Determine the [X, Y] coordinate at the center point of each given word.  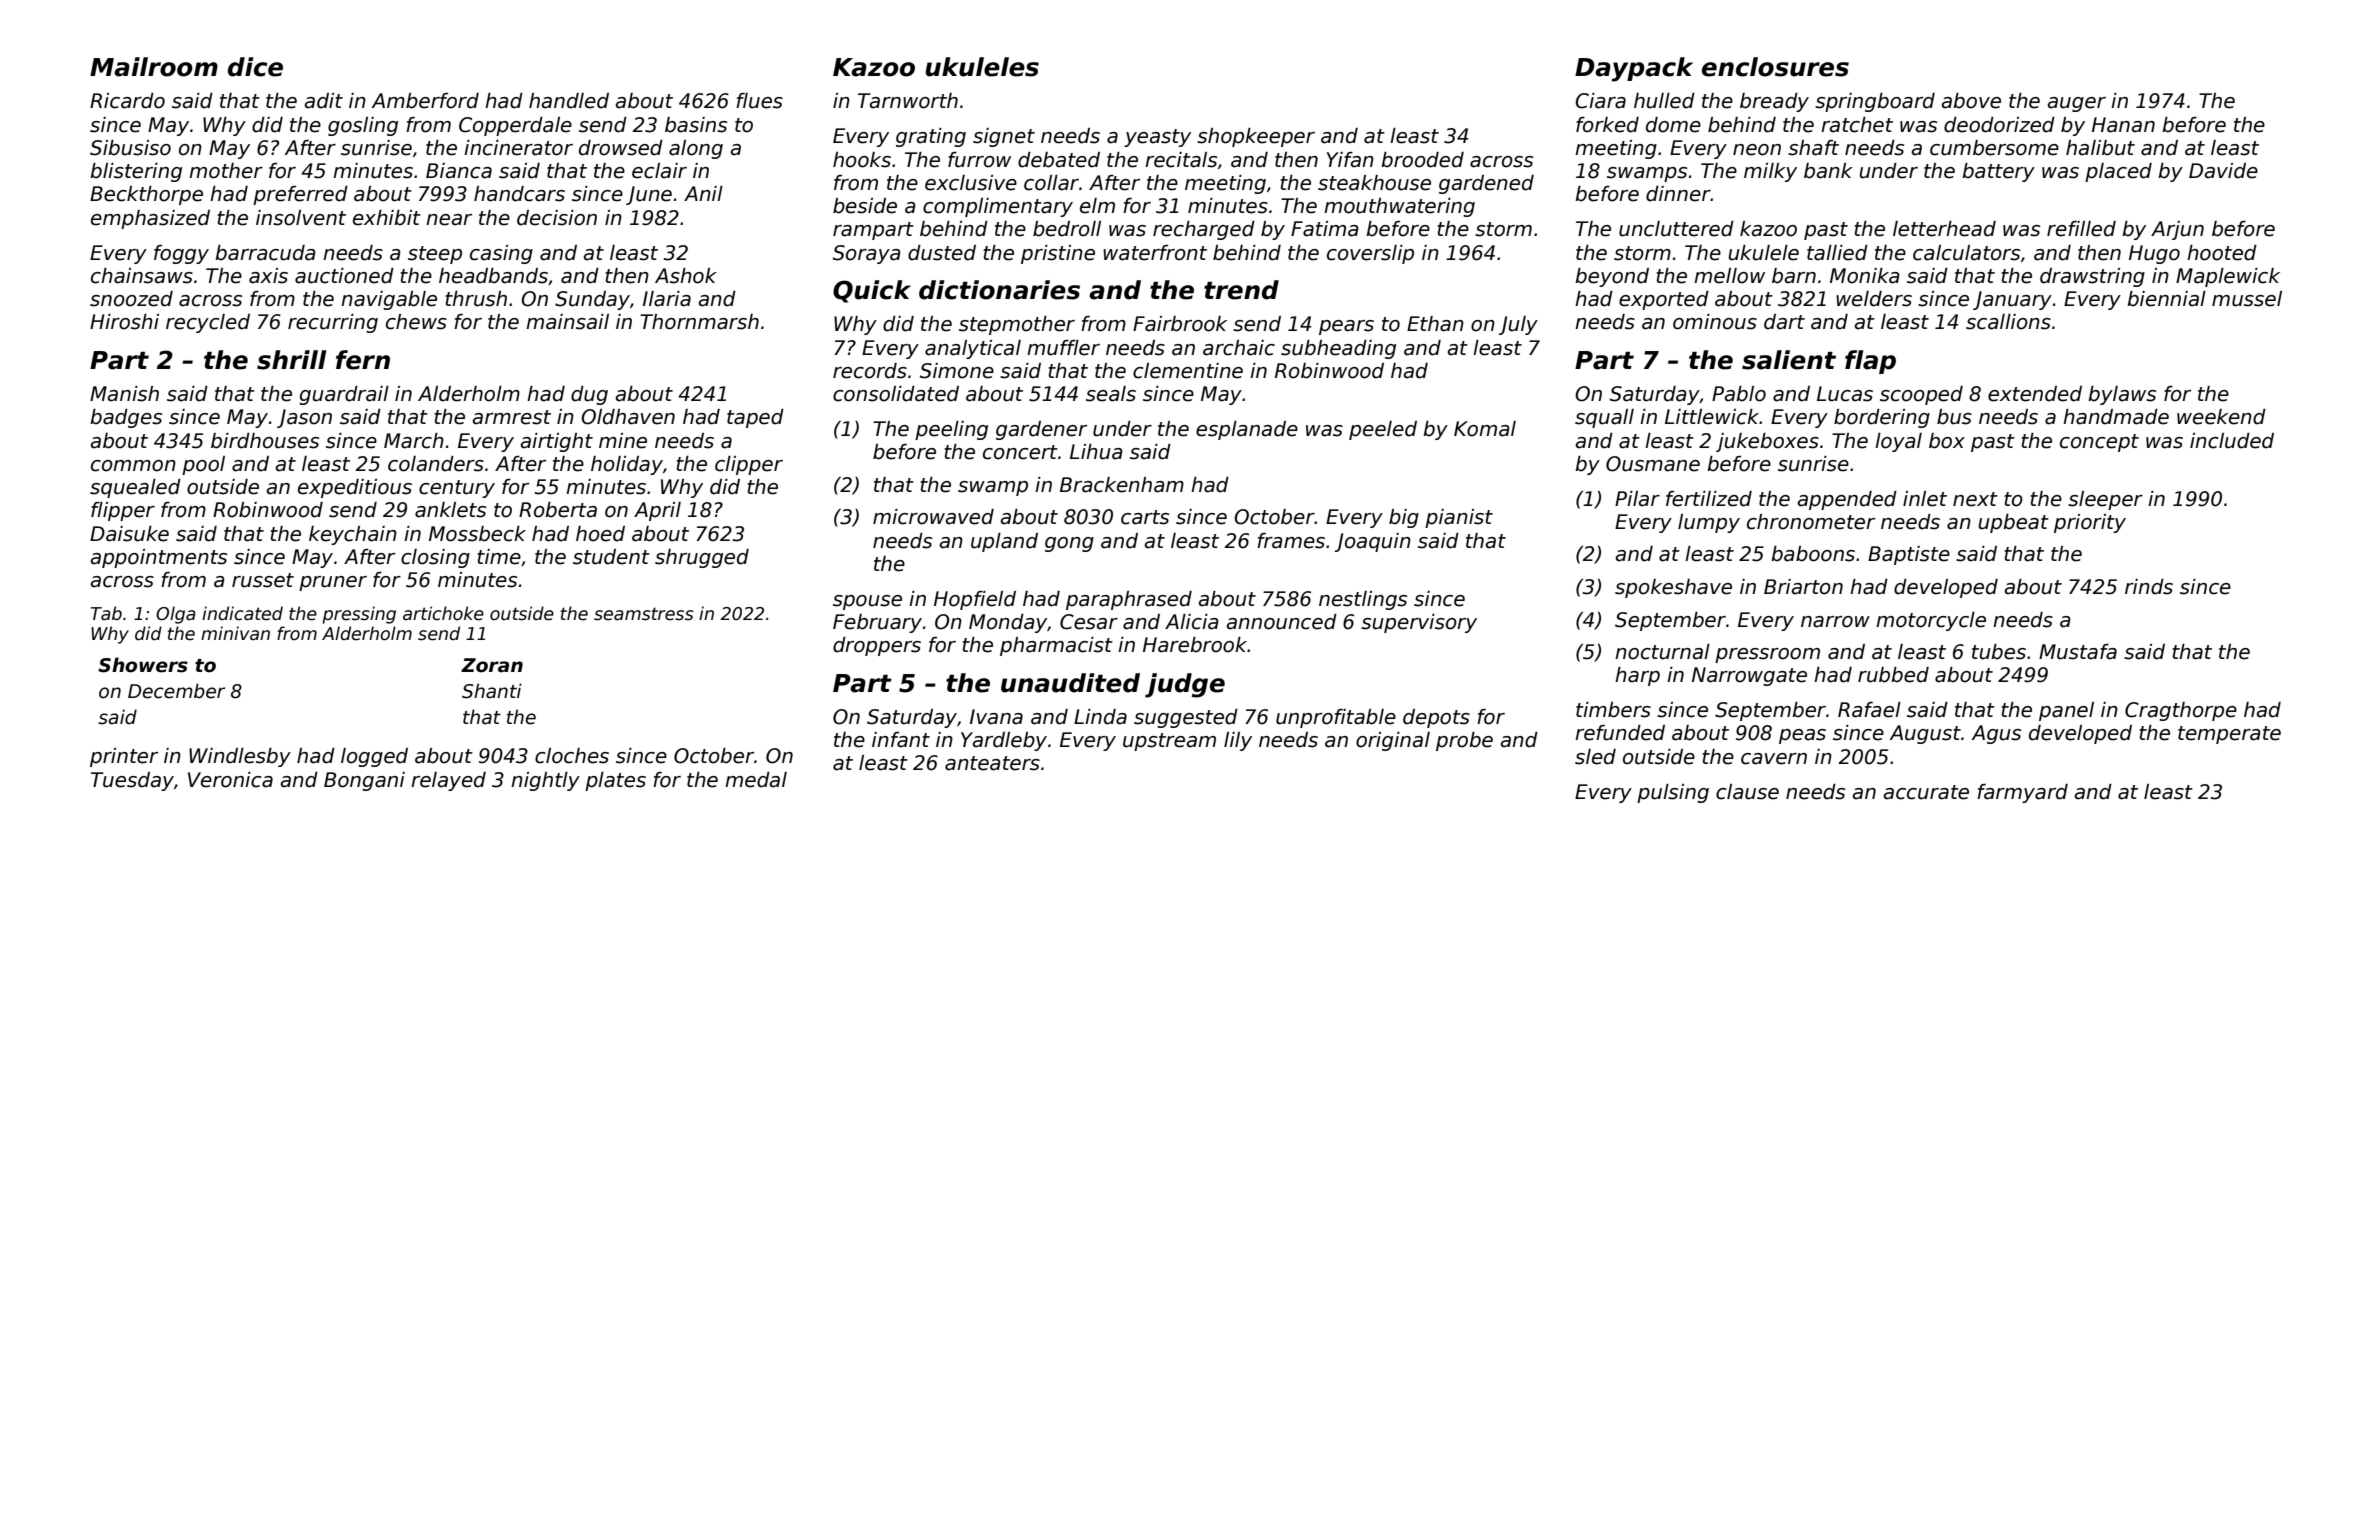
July [1518, 325]
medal [756, 780]
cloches [572, 756]
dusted [942, 253]
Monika [1865, 276]
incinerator [518, 148]
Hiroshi [124, 322]
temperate [2229, 735]
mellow [1729, 276]
